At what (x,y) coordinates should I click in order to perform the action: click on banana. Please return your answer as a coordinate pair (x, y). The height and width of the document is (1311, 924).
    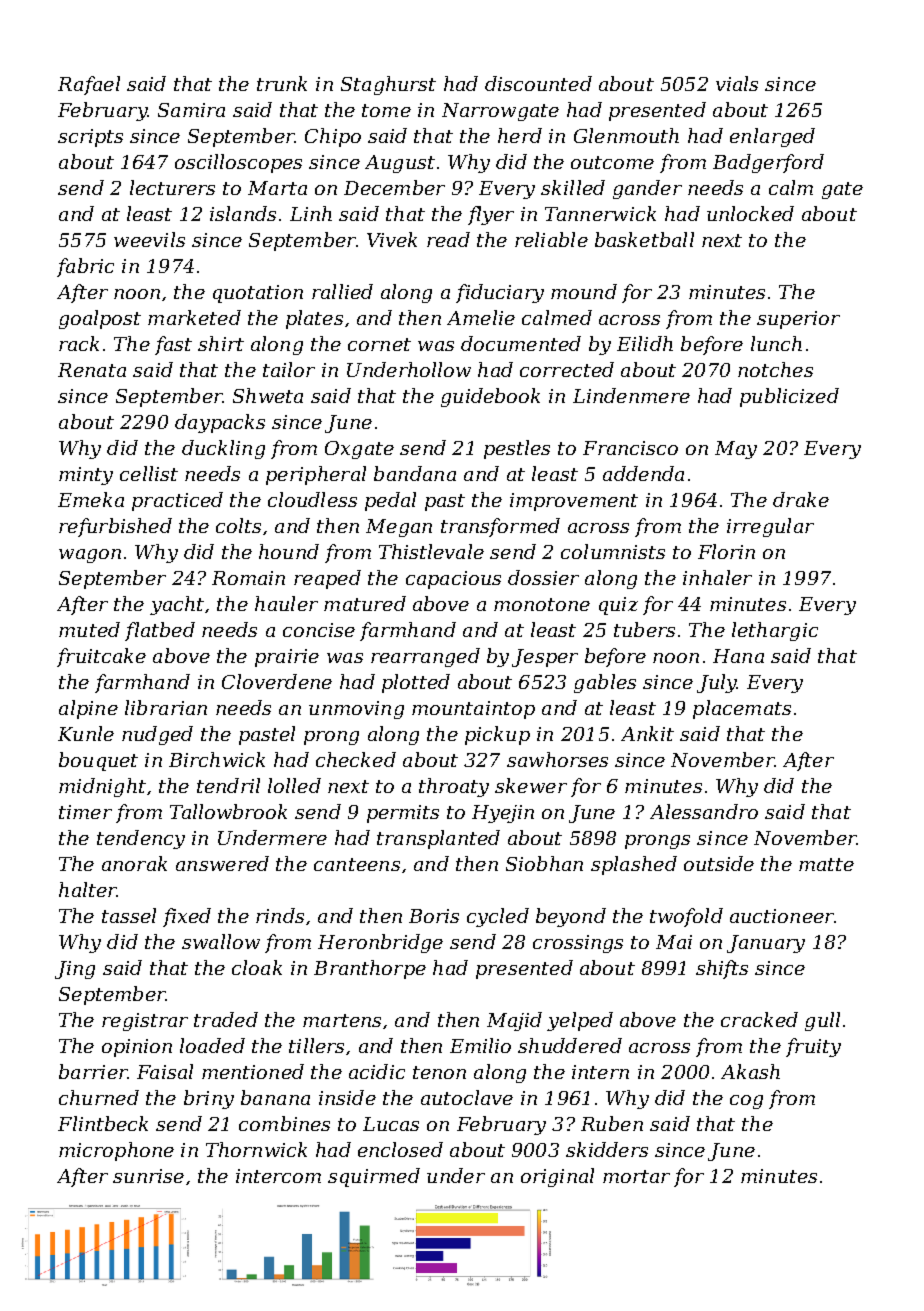
    Looking at the image, I should click on (275, 1097).
